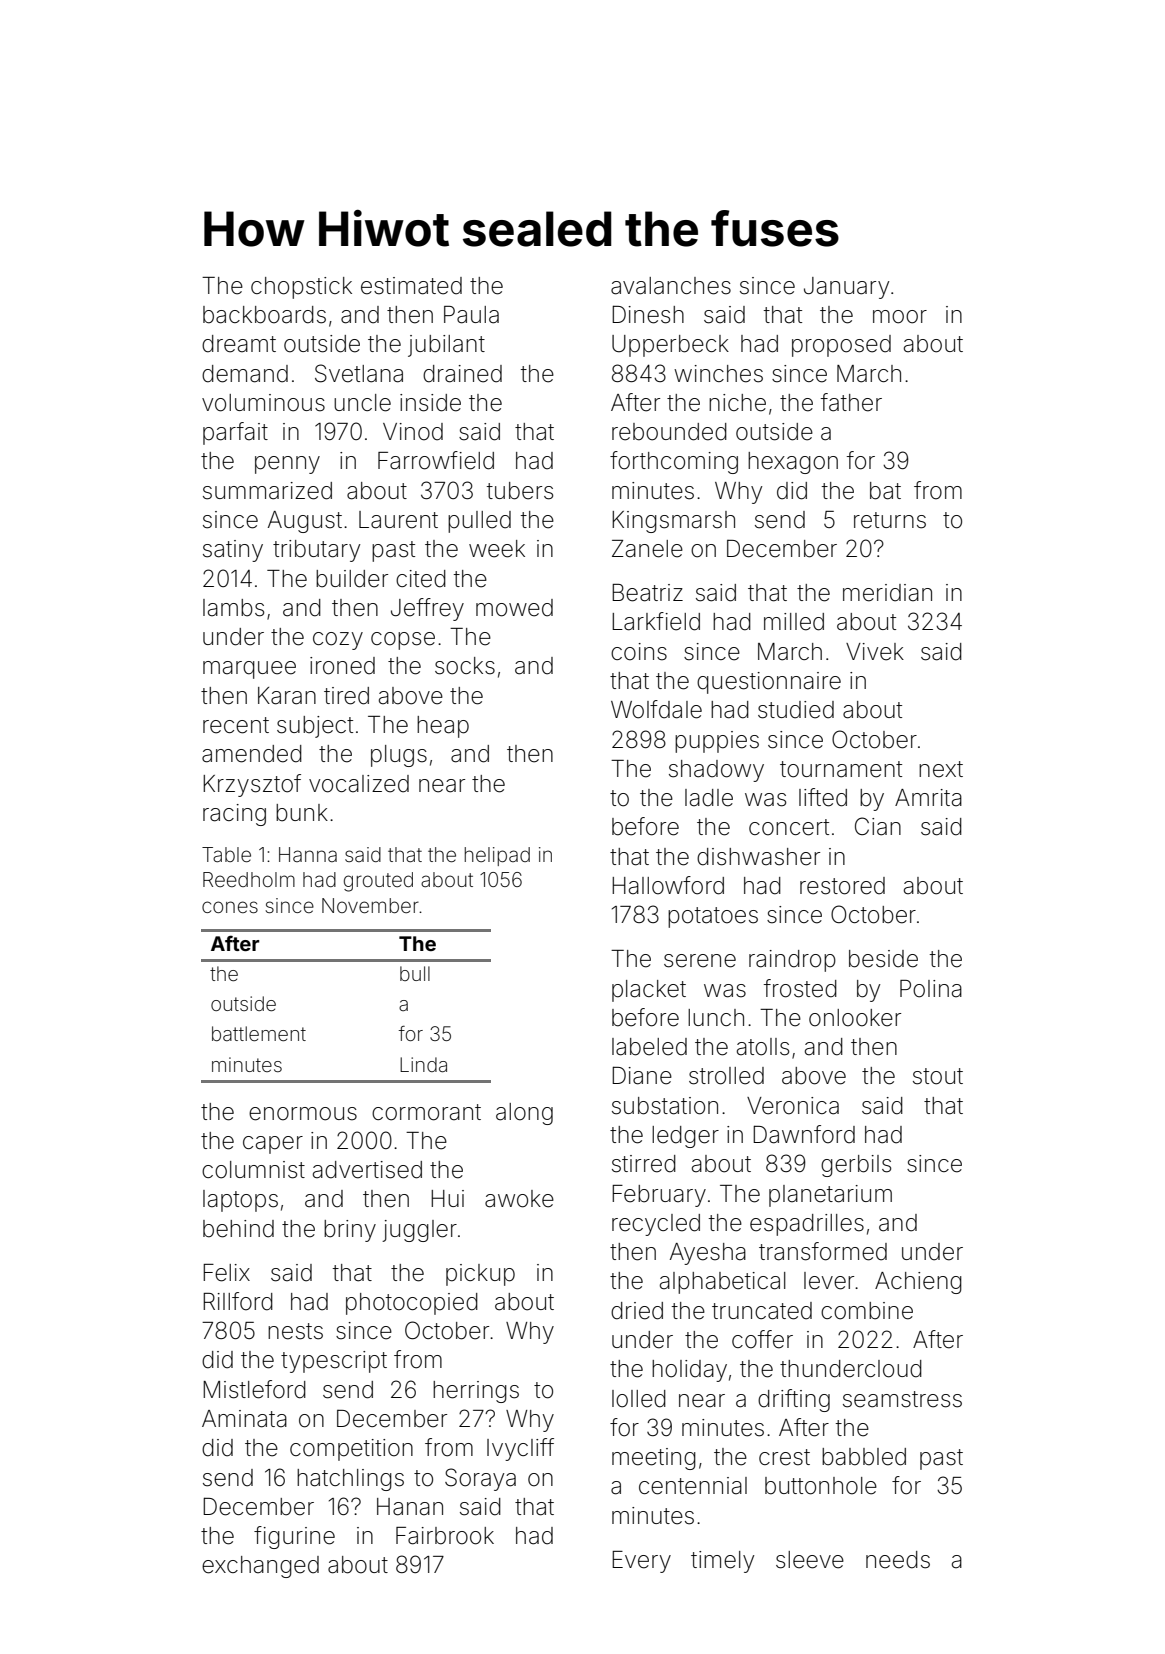 This image has width=1165, height=1654. Describe the element at coordinates (794, 622) in the image. I see `milled` at that location.
